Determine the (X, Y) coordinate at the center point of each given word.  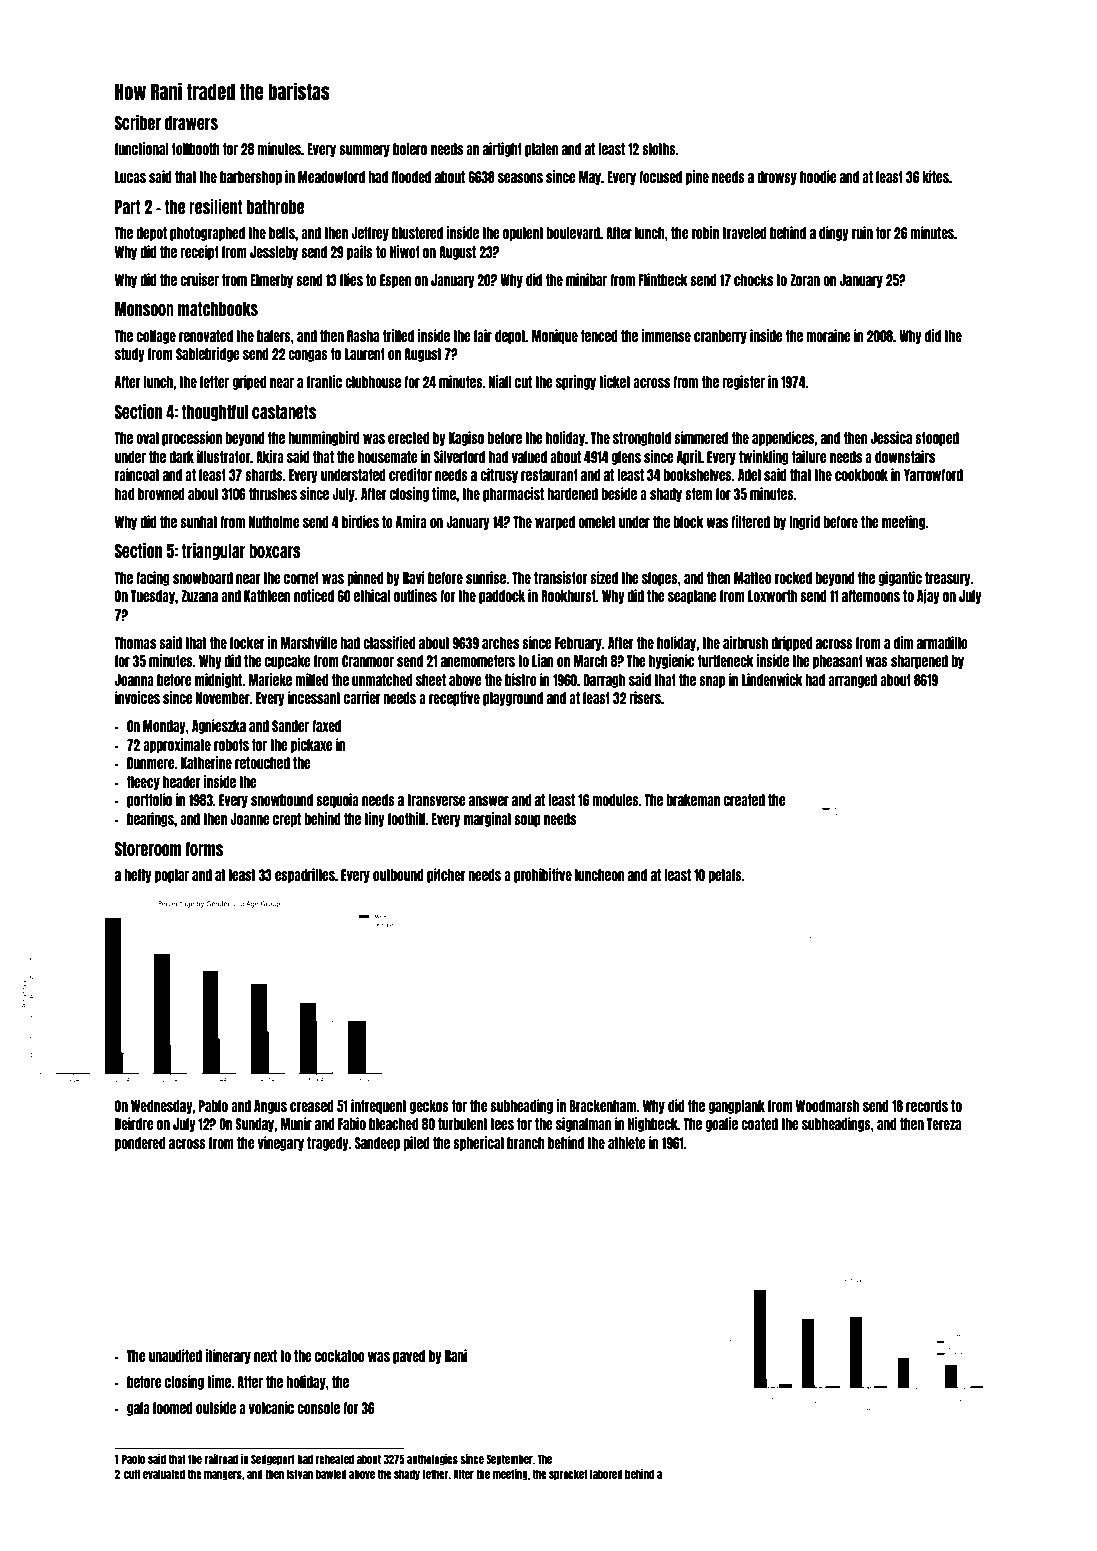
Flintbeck (663, 279)
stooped (937, 439)
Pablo (213, 1106)
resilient (216, 206)
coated (759, 1124)
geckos (429, 1107)
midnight (218, 680)
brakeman (693, 800)
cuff (132, 1474)
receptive (454, 698)
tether (435, 1474)
